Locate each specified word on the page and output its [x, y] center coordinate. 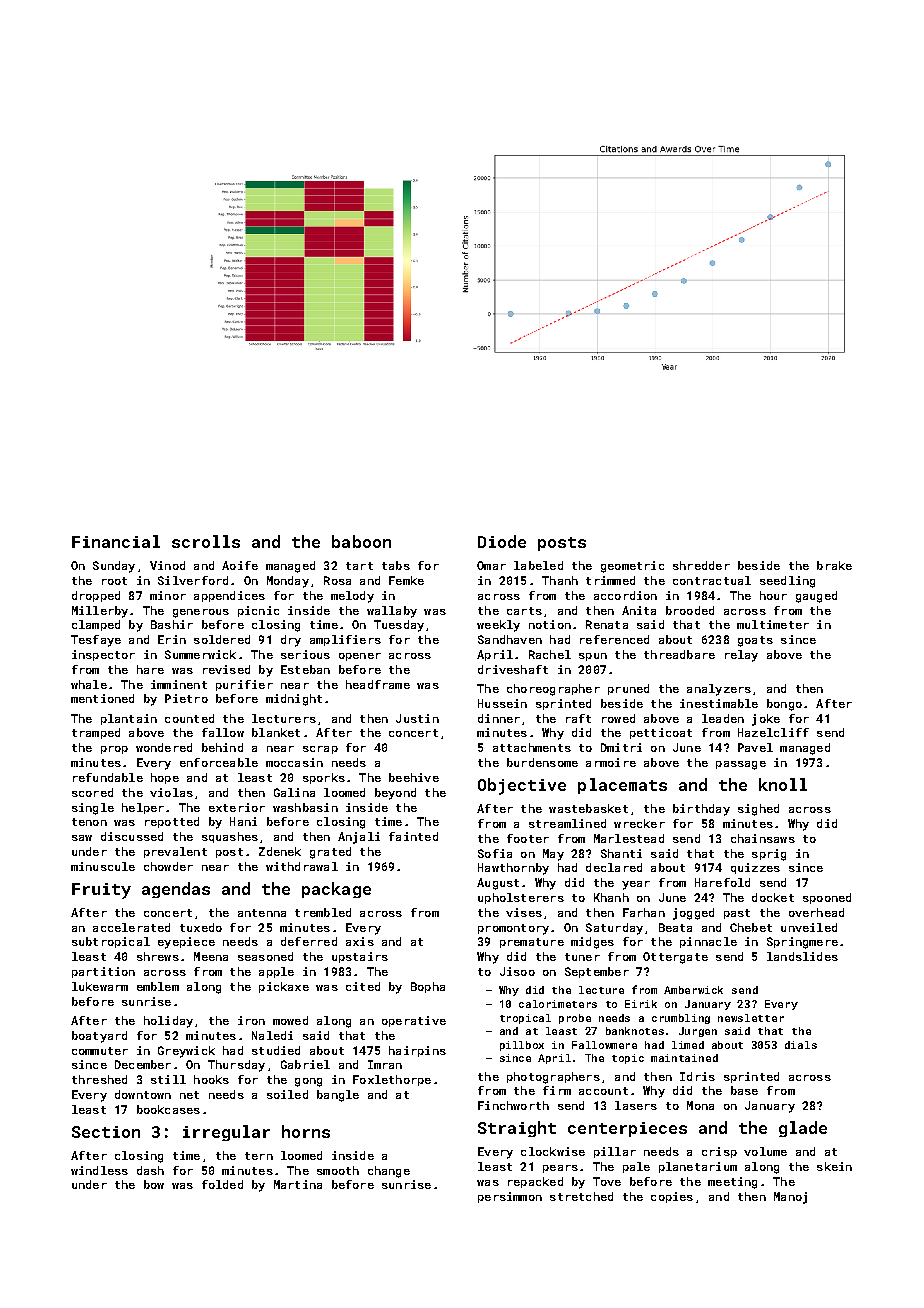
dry [291, 641]
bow [154, 1184]
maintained [684, 1058]
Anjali [359, 838]
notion [550, 624]
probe [575, 1019]
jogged [693, 914]
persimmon [510, 1197]
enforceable [219, 762]
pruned [628, 689]
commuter [100, 1051]
